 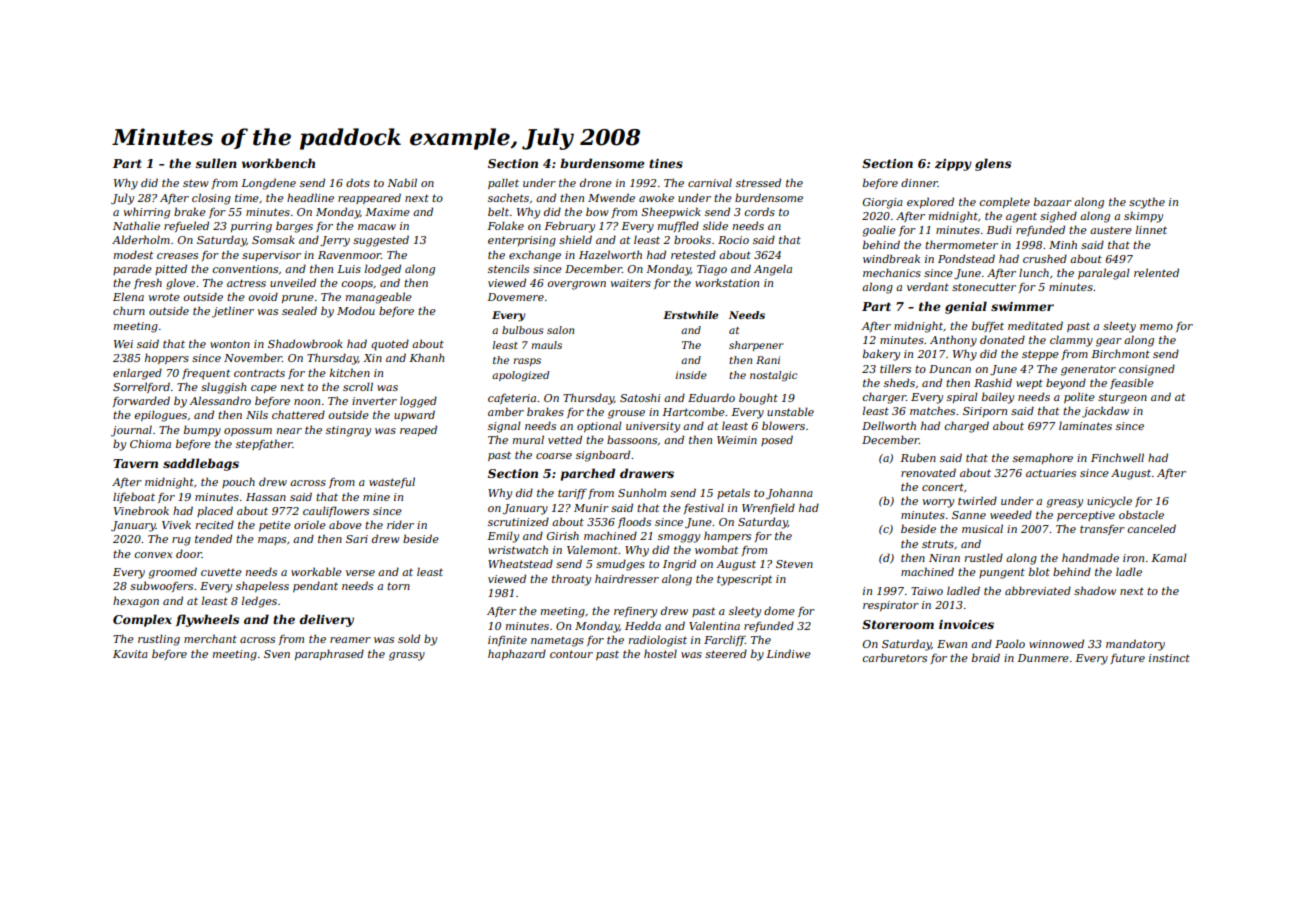 What do you see at coordinates (710, 182) in the document?
I see `carnival` at bounding box center [710, 182].
